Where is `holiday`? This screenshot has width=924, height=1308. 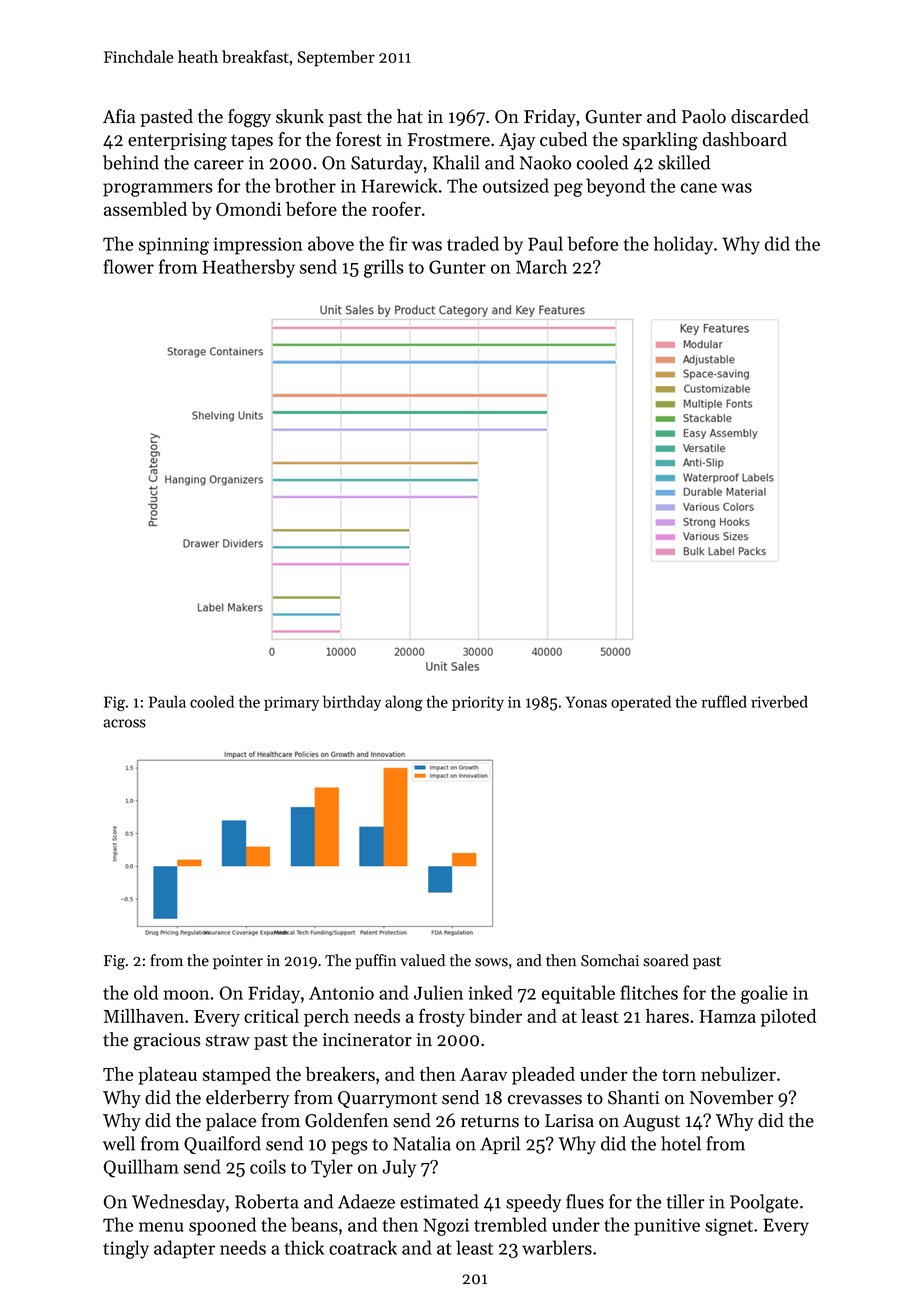 holiday is located at coordinates (683, 245).
